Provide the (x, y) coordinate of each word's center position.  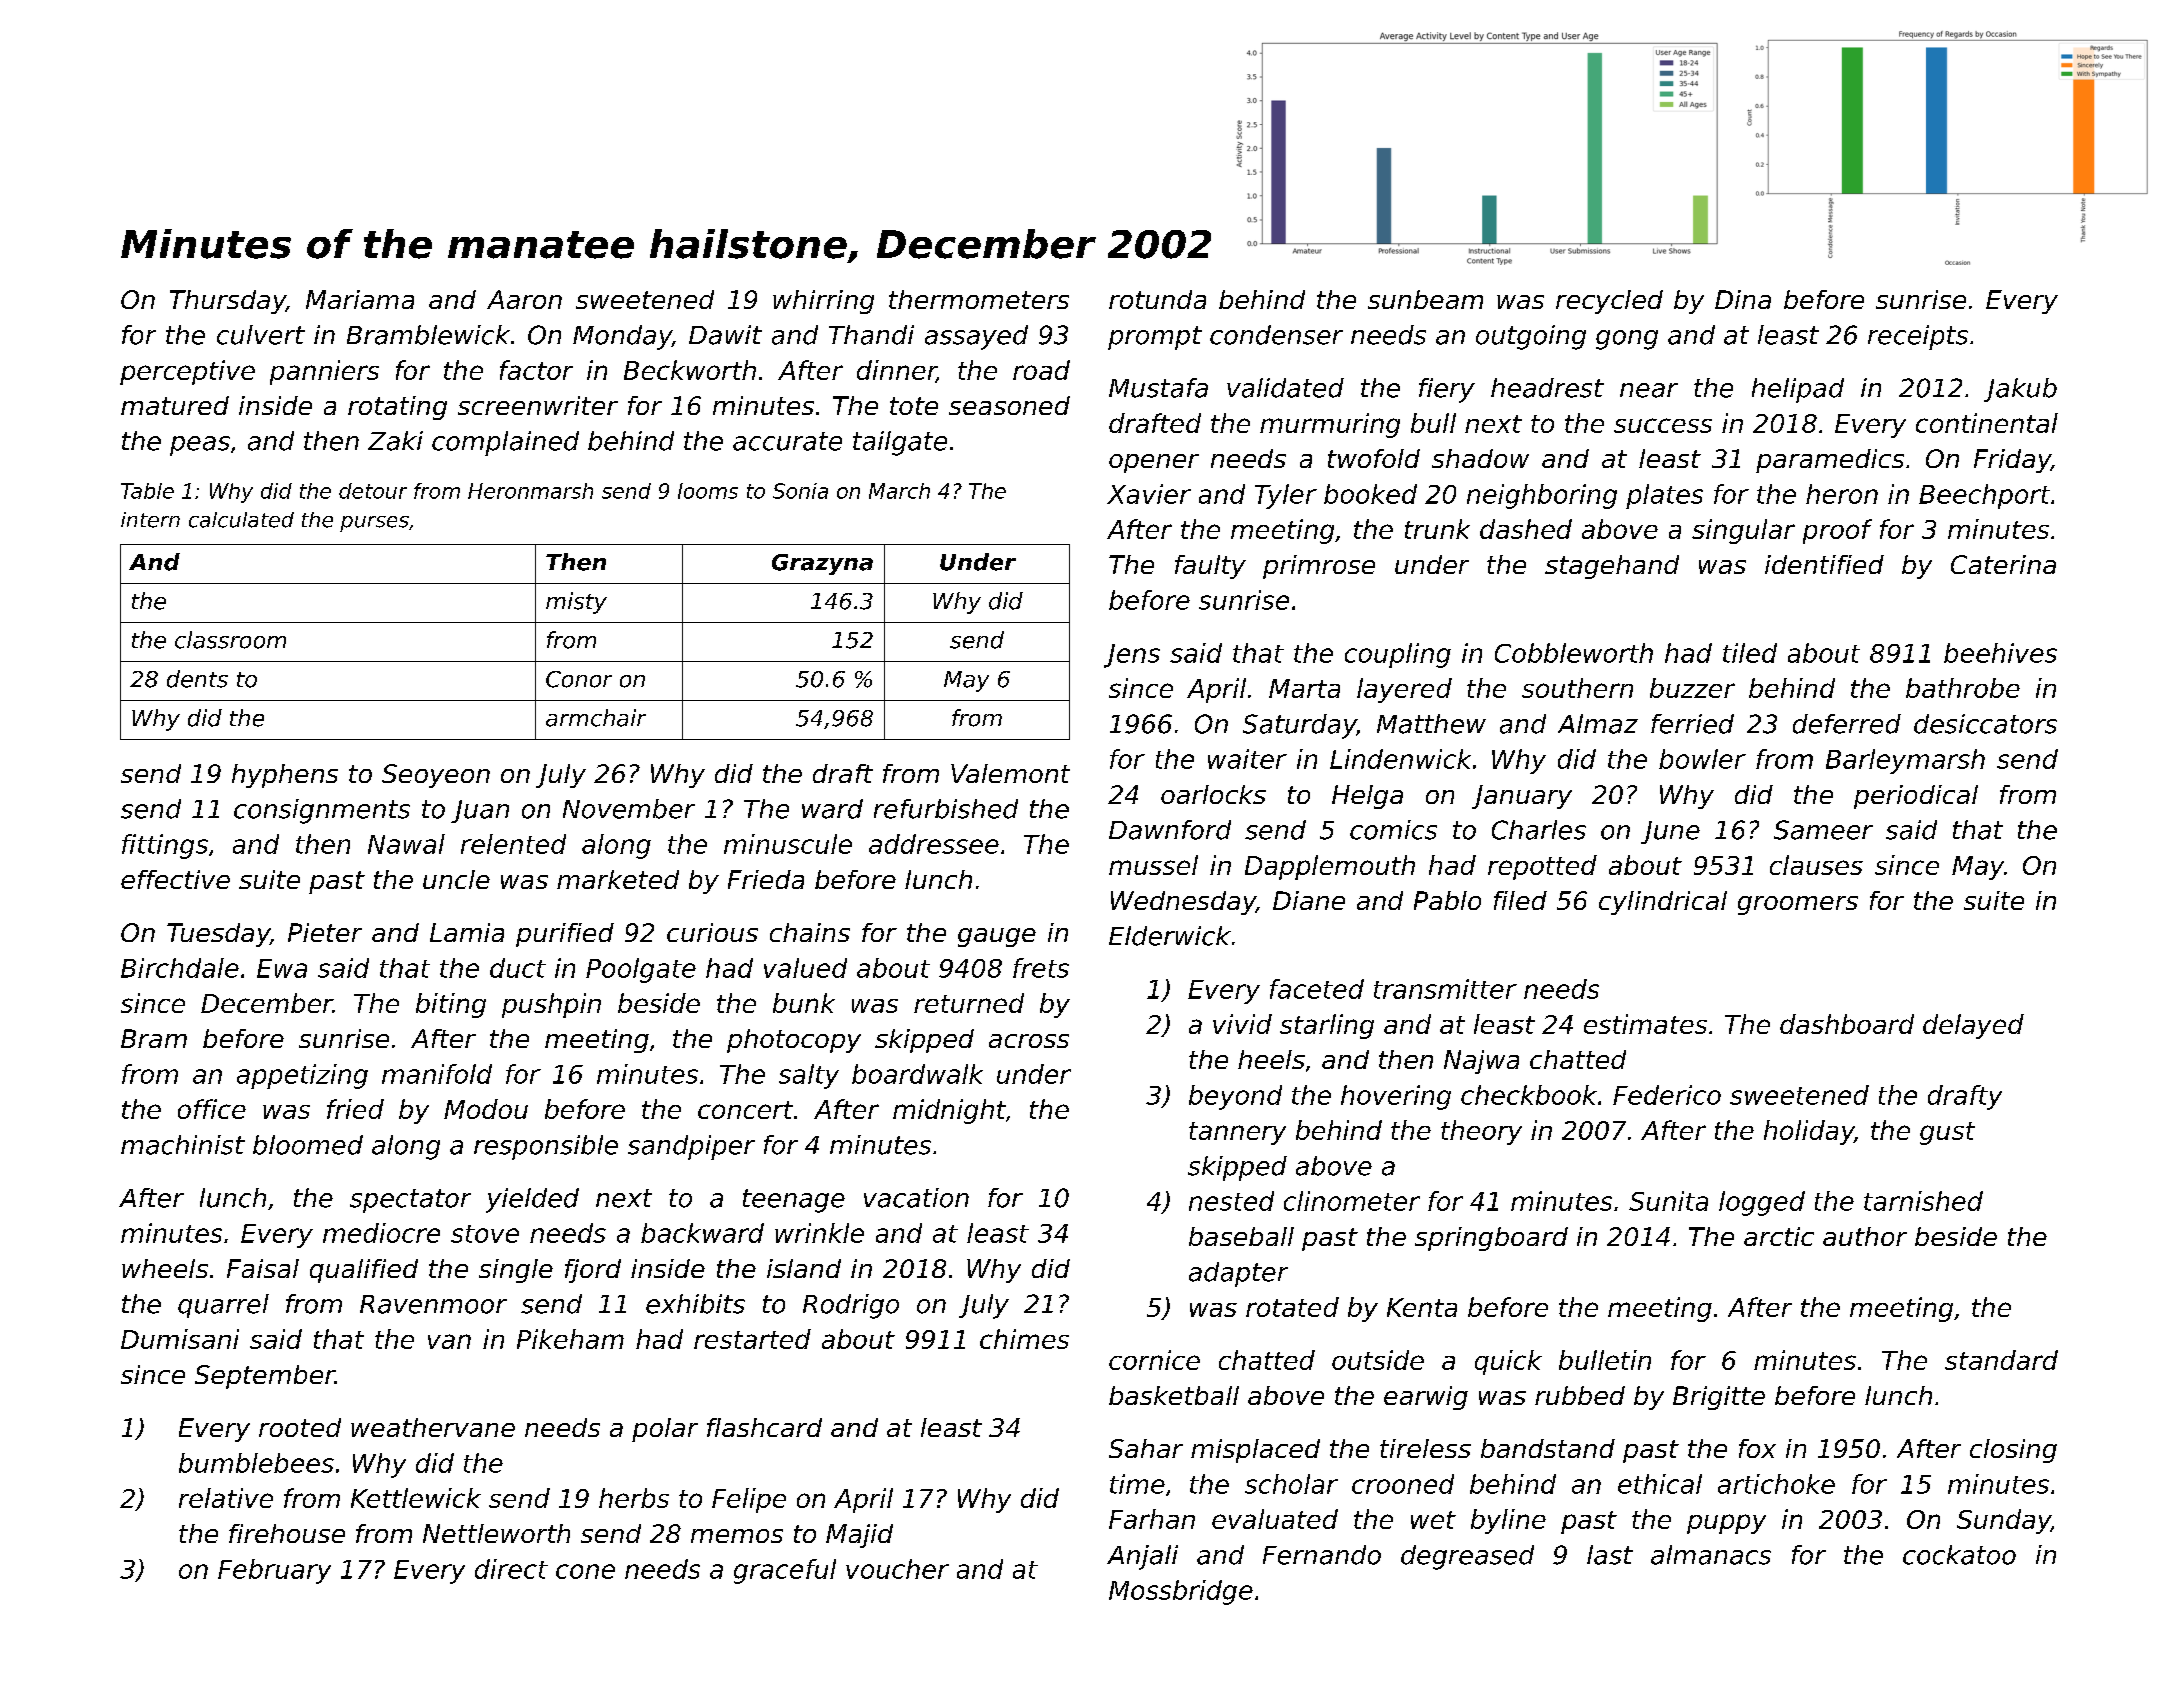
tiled (1750, 653)
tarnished (1923, 1201)
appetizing (302, 1076)
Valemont (1010, 773)
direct (511, 1569)
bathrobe (1963, 688)
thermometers (979, 299)
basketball (1174, 1395)
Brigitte (1719, 1398)
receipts (1918, 337)
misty (576, 603)
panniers (324, 372)
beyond (1235, 1097)
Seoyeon (436, 776)
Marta (1304, 688)
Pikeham (570, 1339)
